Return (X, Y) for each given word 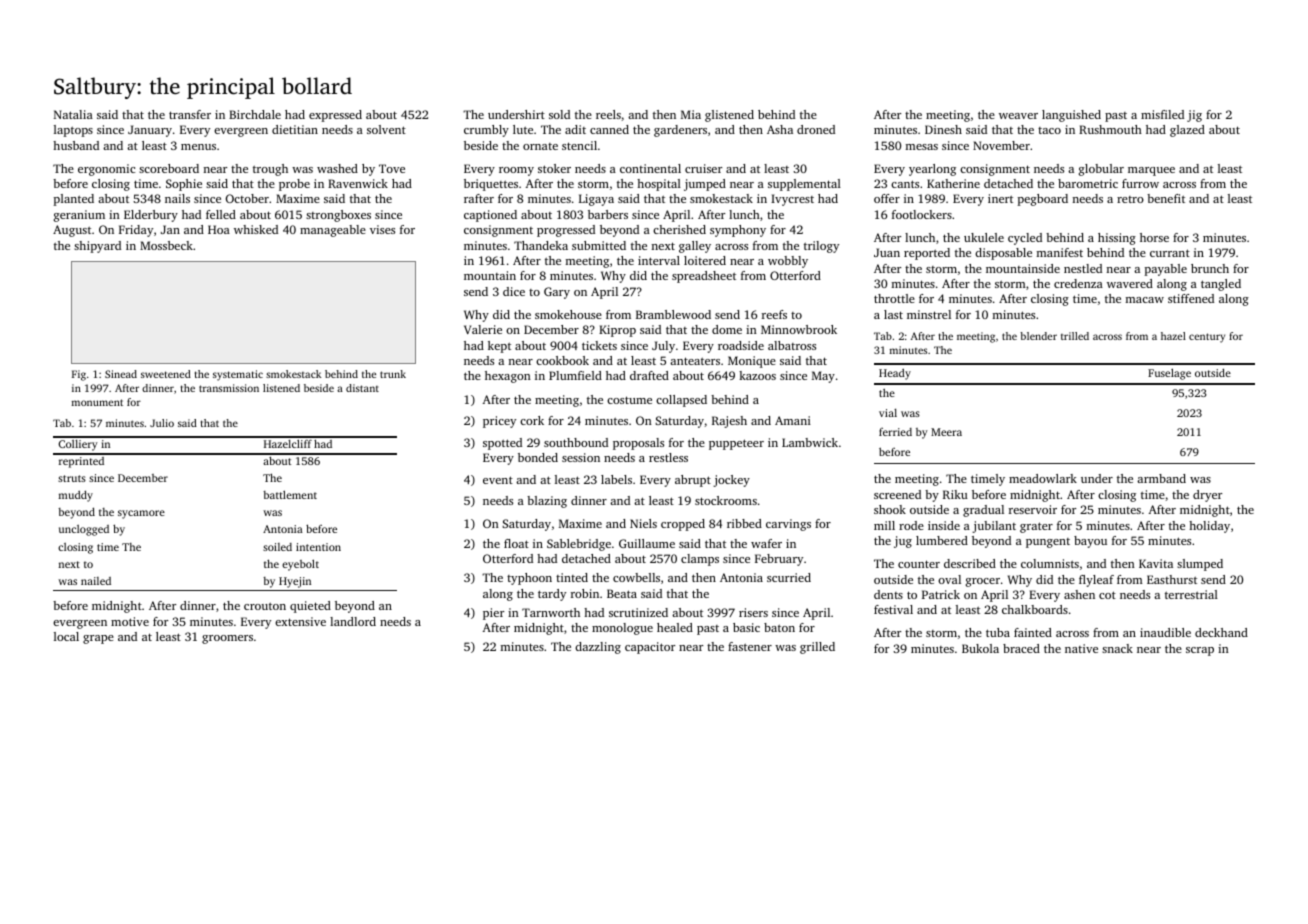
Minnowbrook (799, 329)
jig (1194, 116)
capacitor (650, 648)
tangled (1221, 285)
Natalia (73, 114)
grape (98, 639)
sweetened (166, 374)
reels (608, 114)
